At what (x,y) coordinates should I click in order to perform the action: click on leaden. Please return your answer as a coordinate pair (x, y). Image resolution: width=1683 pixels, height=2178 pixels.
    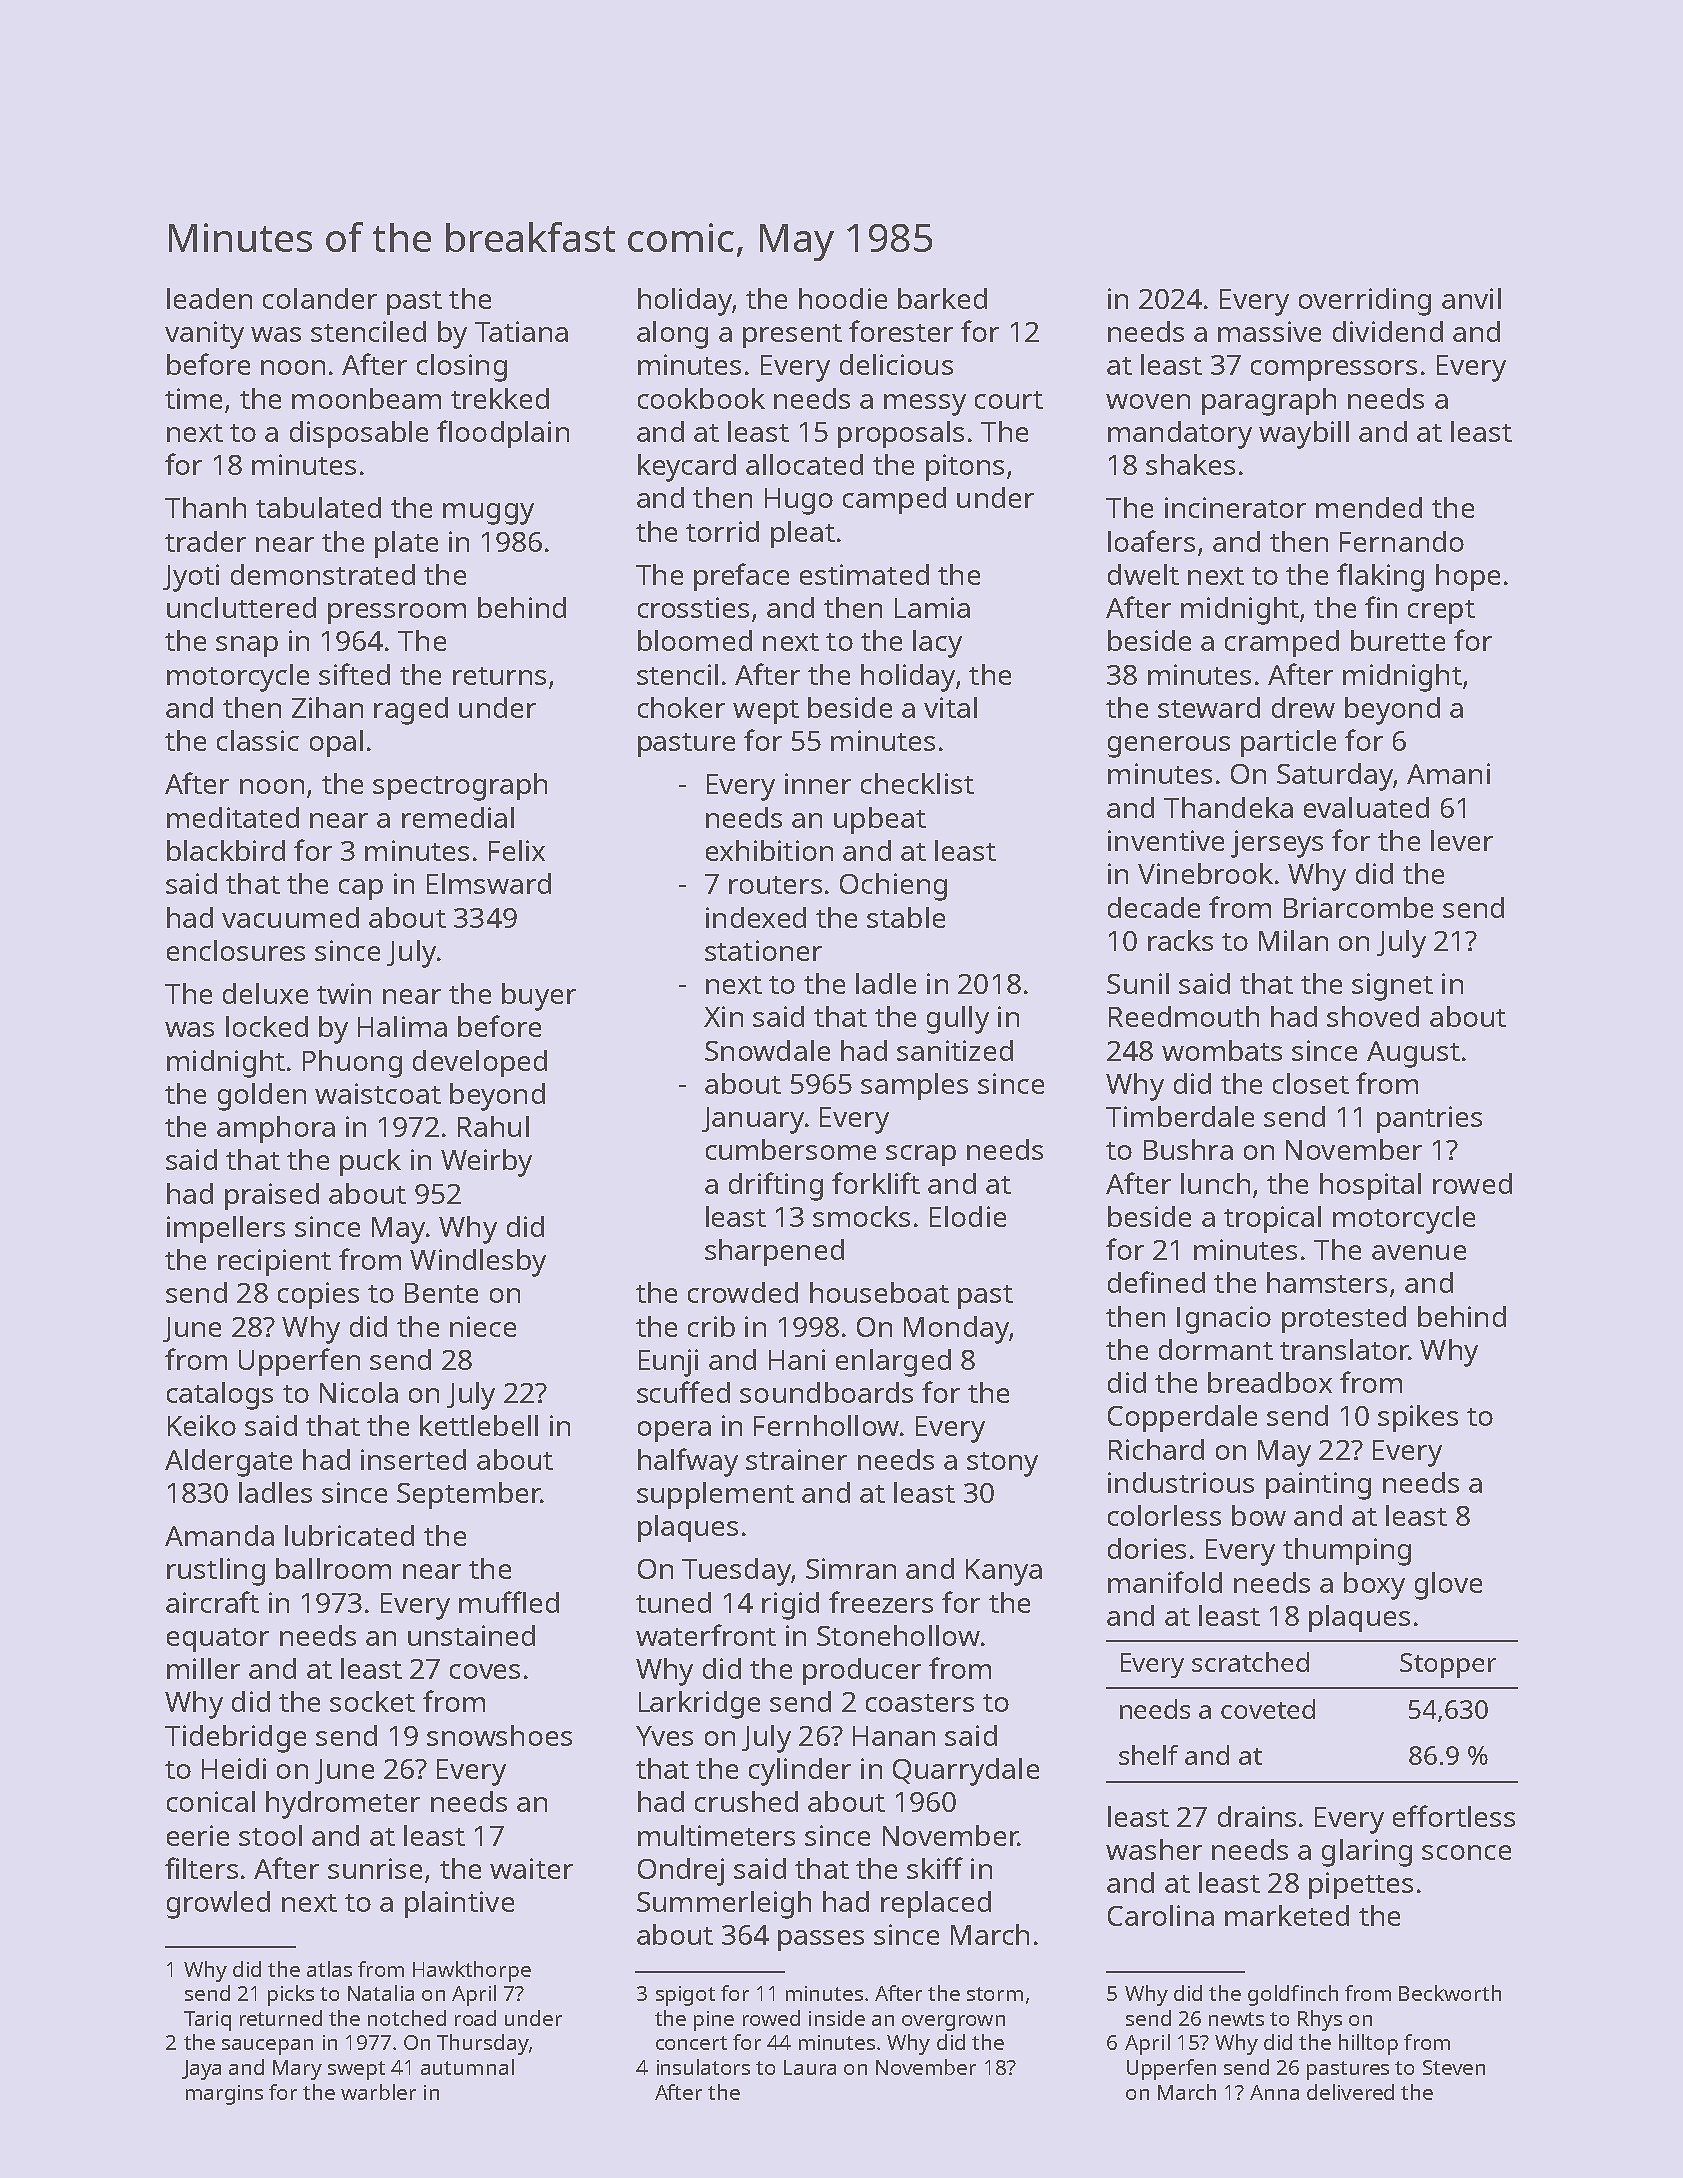
    Looking at the image, I should click on (209, 298).
